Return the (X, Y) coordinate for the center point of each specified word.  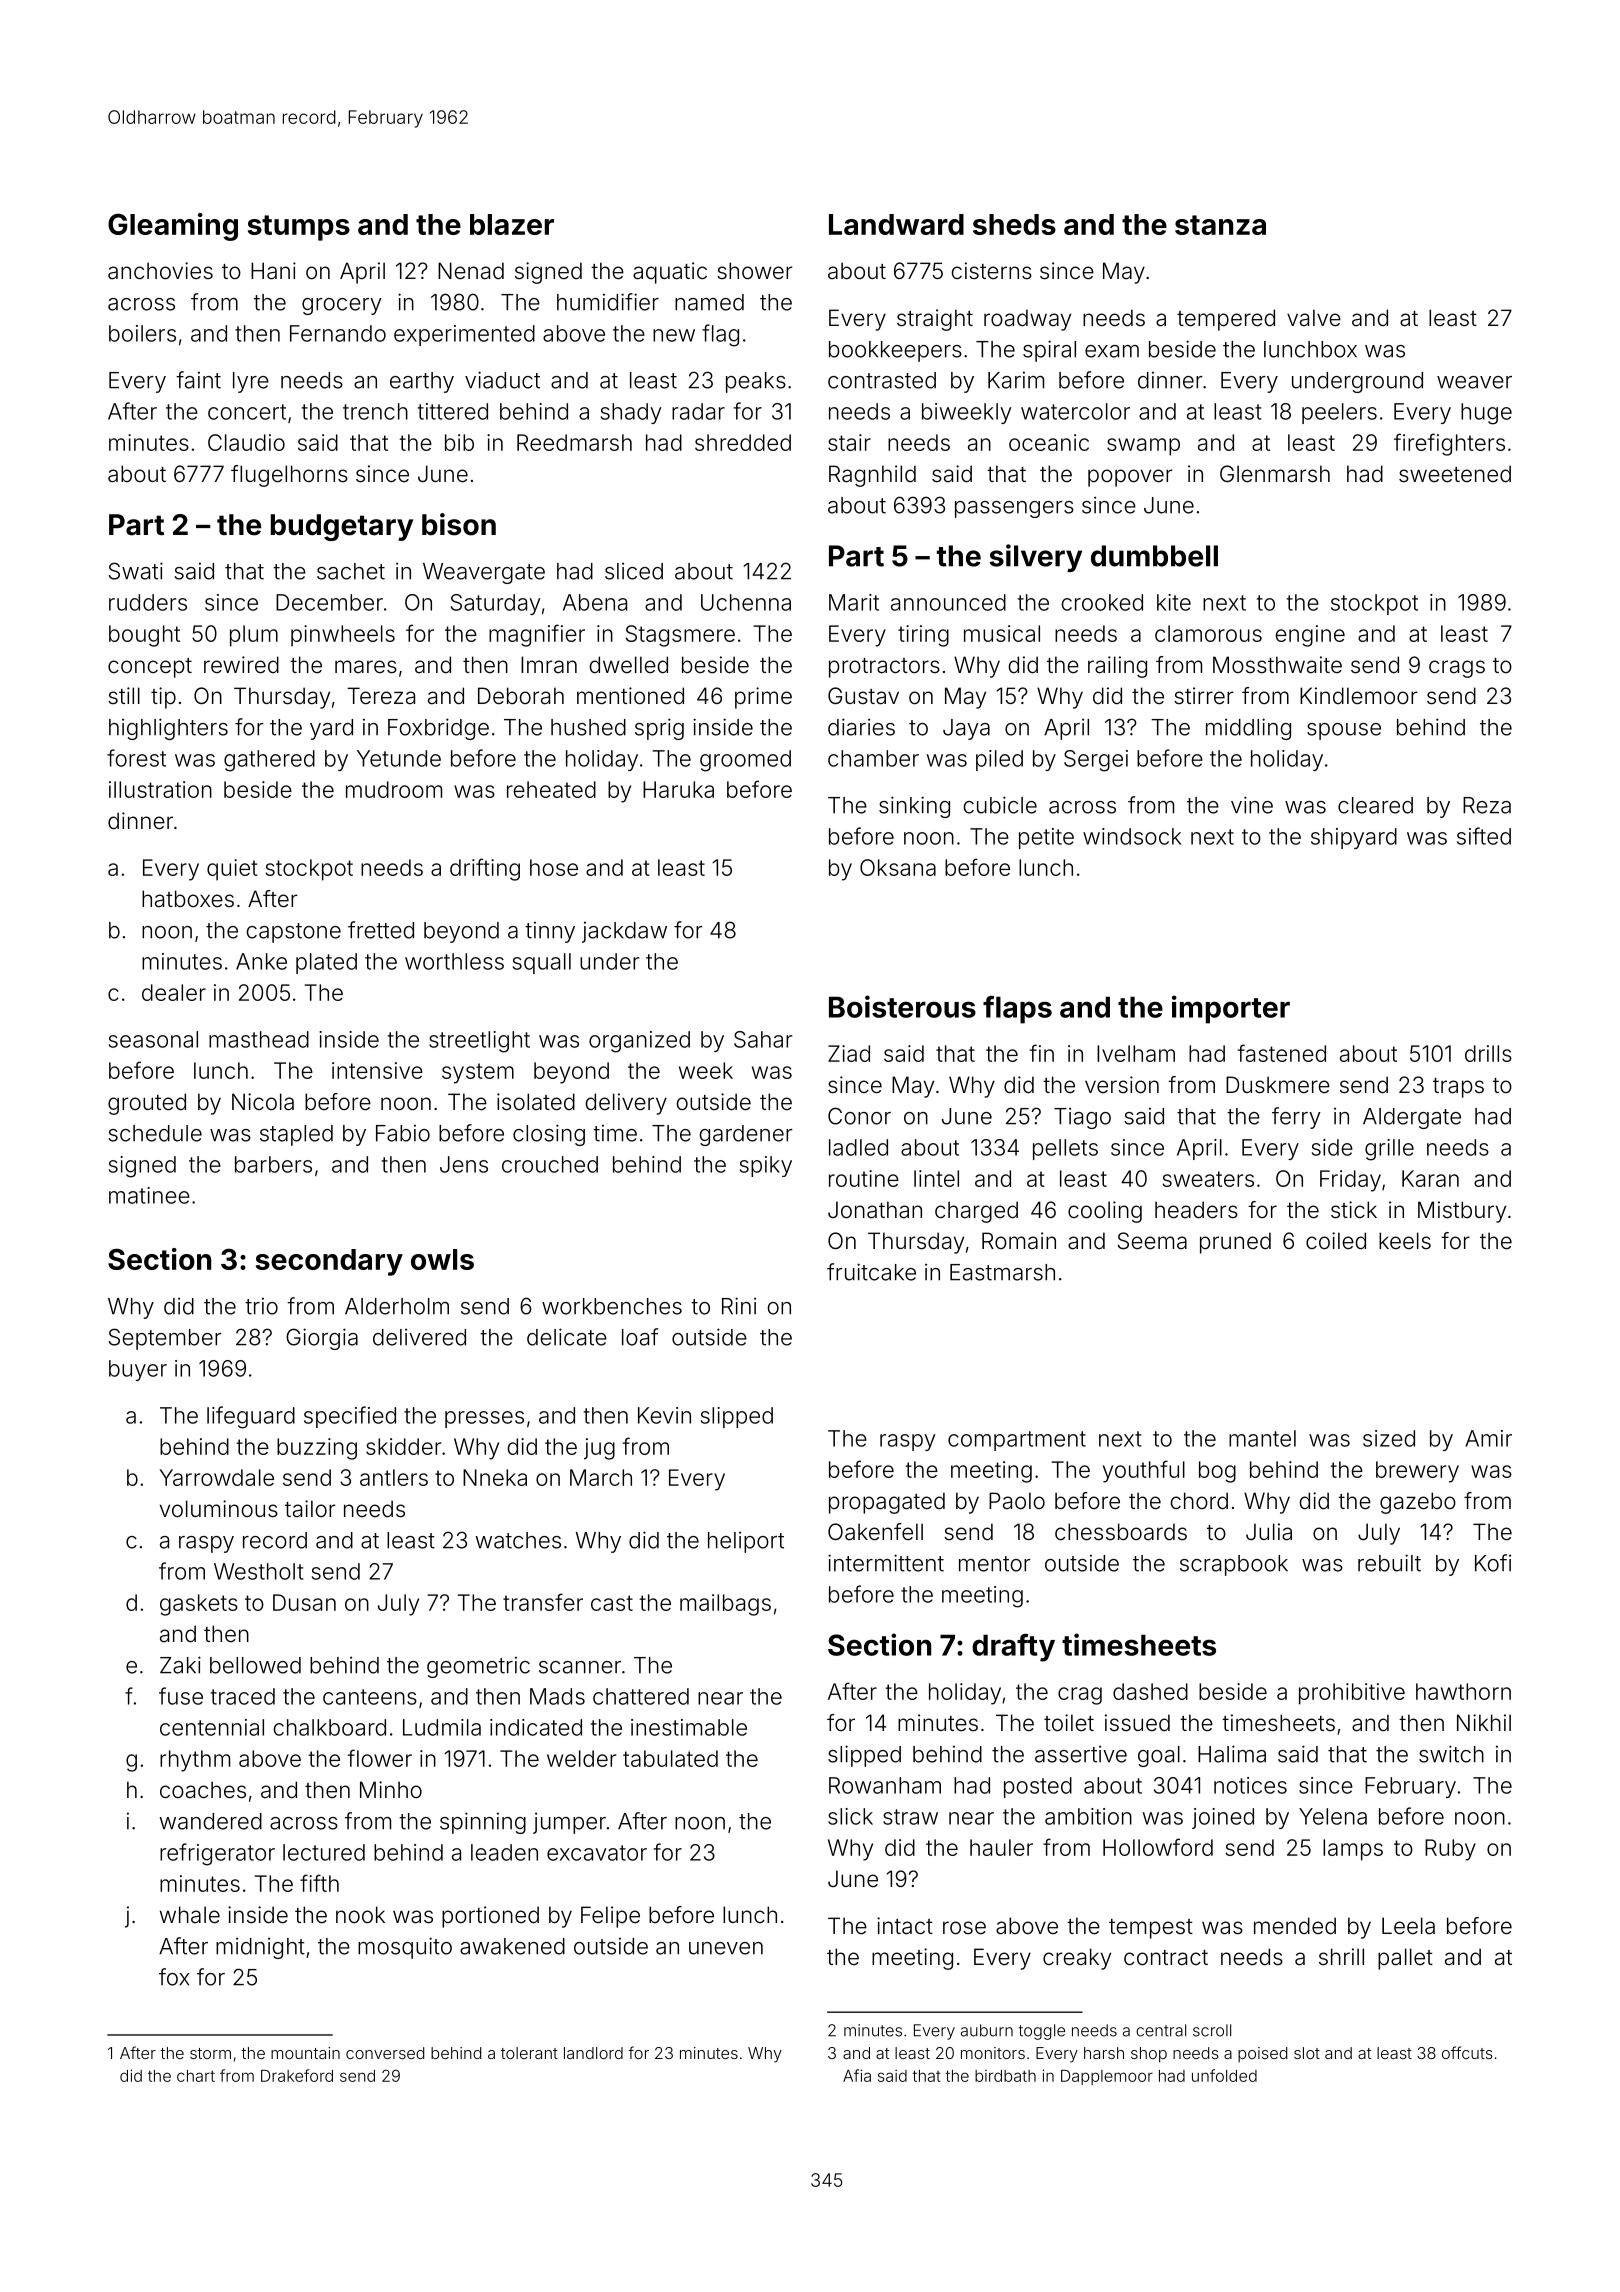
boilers (142, 333)
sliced (634, 571)
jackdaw (624, 932)
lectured (324, 1852)
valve (1314, 318)
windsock (1132, 836)
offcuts (1467, 2052)
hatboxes (188, 899)
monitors (993, 2053)
